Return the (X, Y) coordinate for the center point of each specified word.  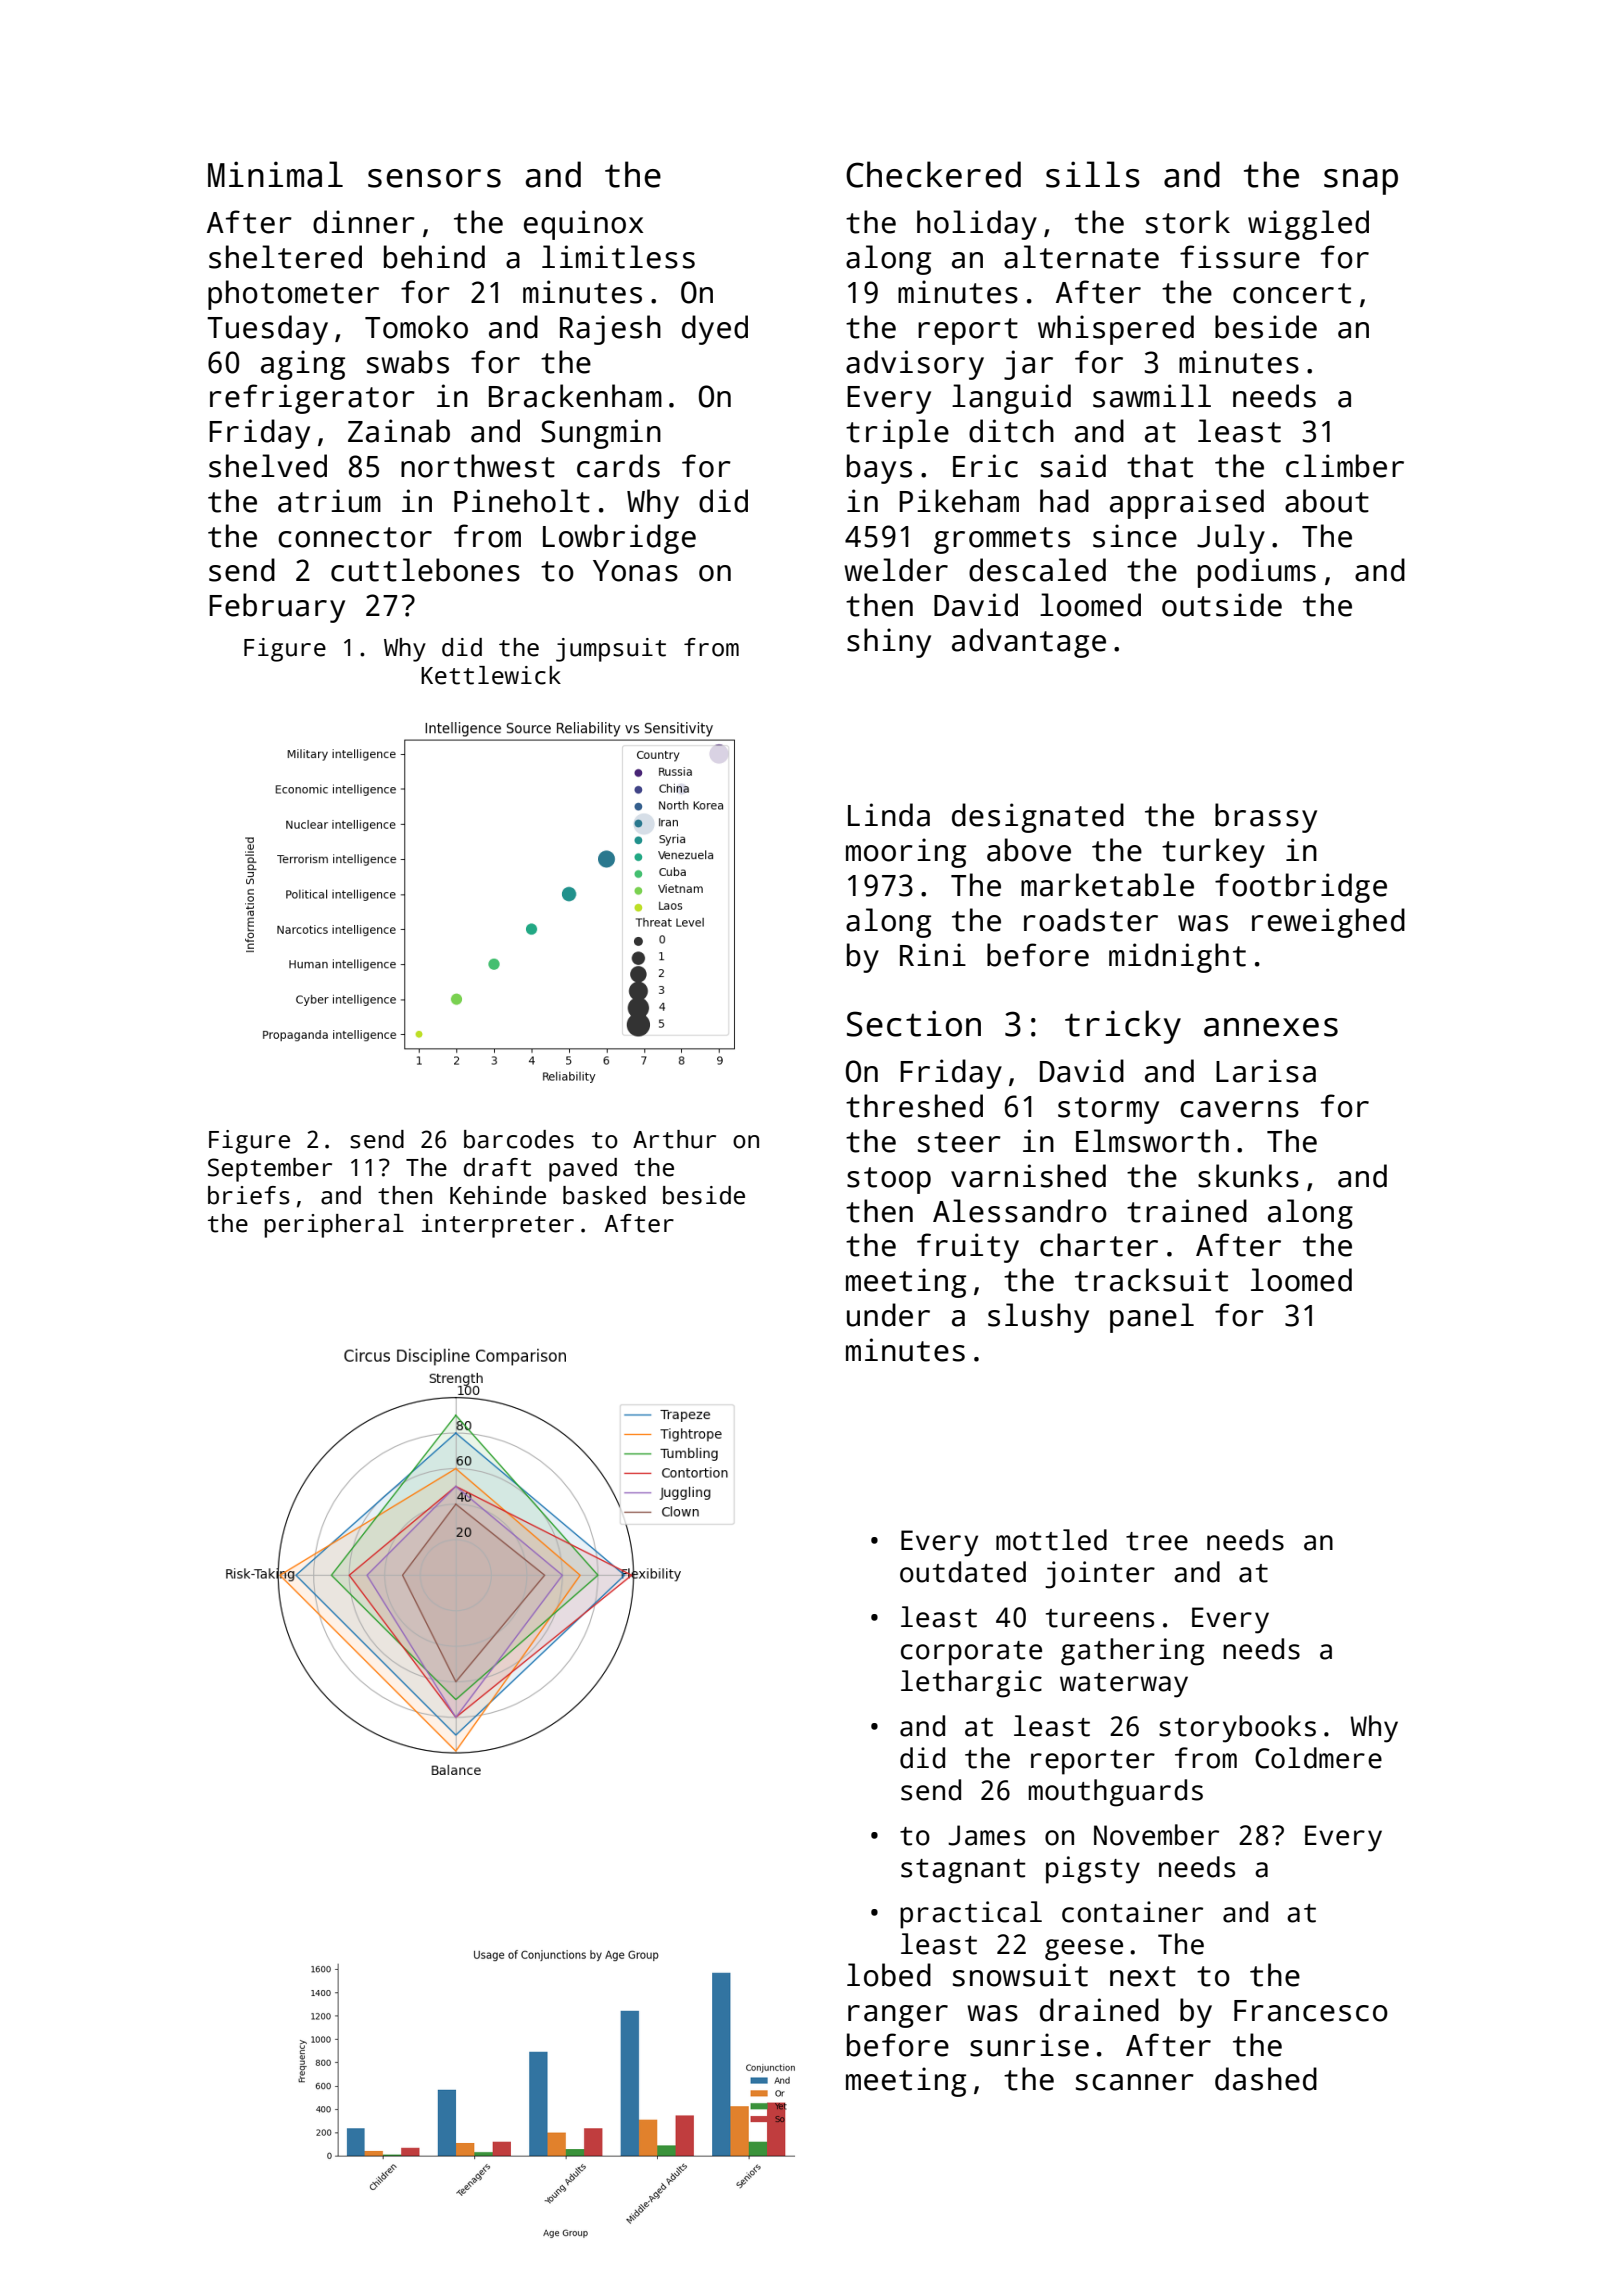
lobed (889, 1975)
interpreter (498, 1226)
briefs (249, 1195)
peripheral (334, 1226)
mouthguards (1116, 1793)
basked (604, 1195)
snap (1361, 182)
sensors (434, 178)
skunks (1248, 1176)
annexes (1271, 1027)
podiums (1257, 573)
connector (355, 537)
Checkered (933, 174)
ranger (898, 2016)
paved (583, 1170)
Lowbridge (619, 539)
